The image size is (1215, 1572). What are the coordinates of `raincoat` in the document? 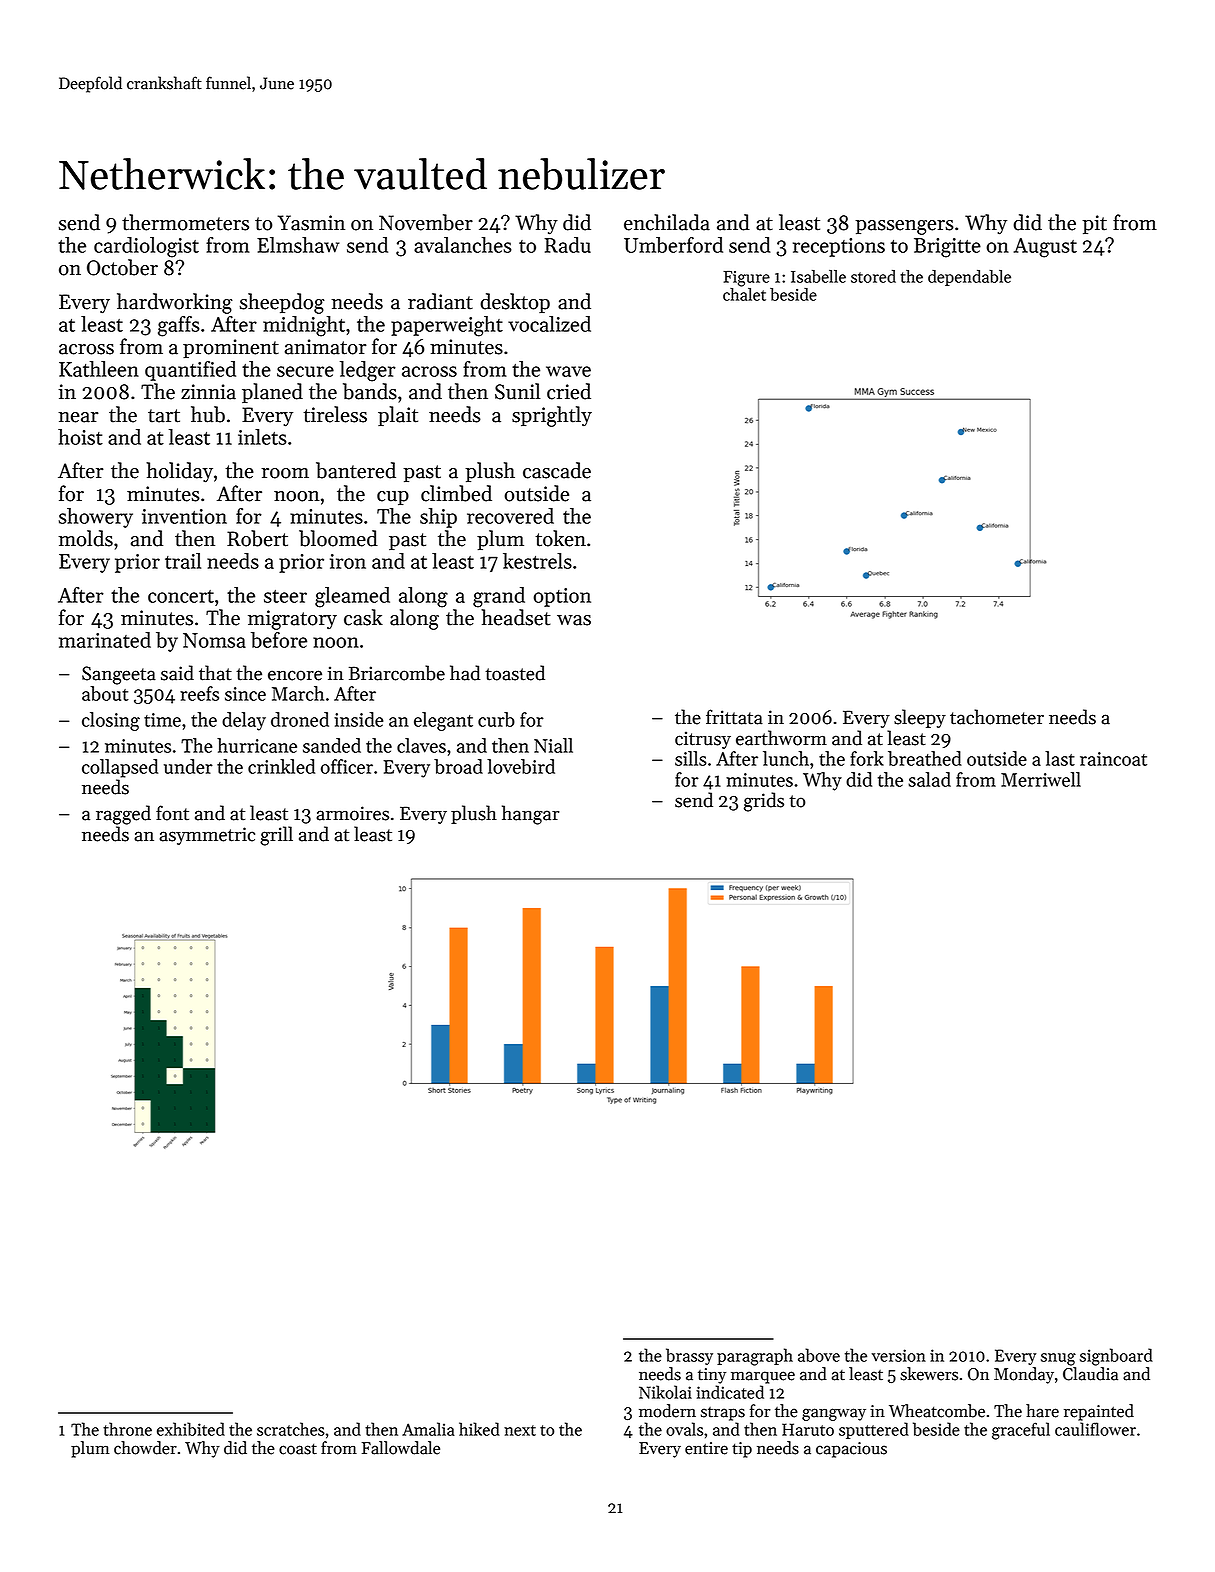 It's located at (1113, 759).
